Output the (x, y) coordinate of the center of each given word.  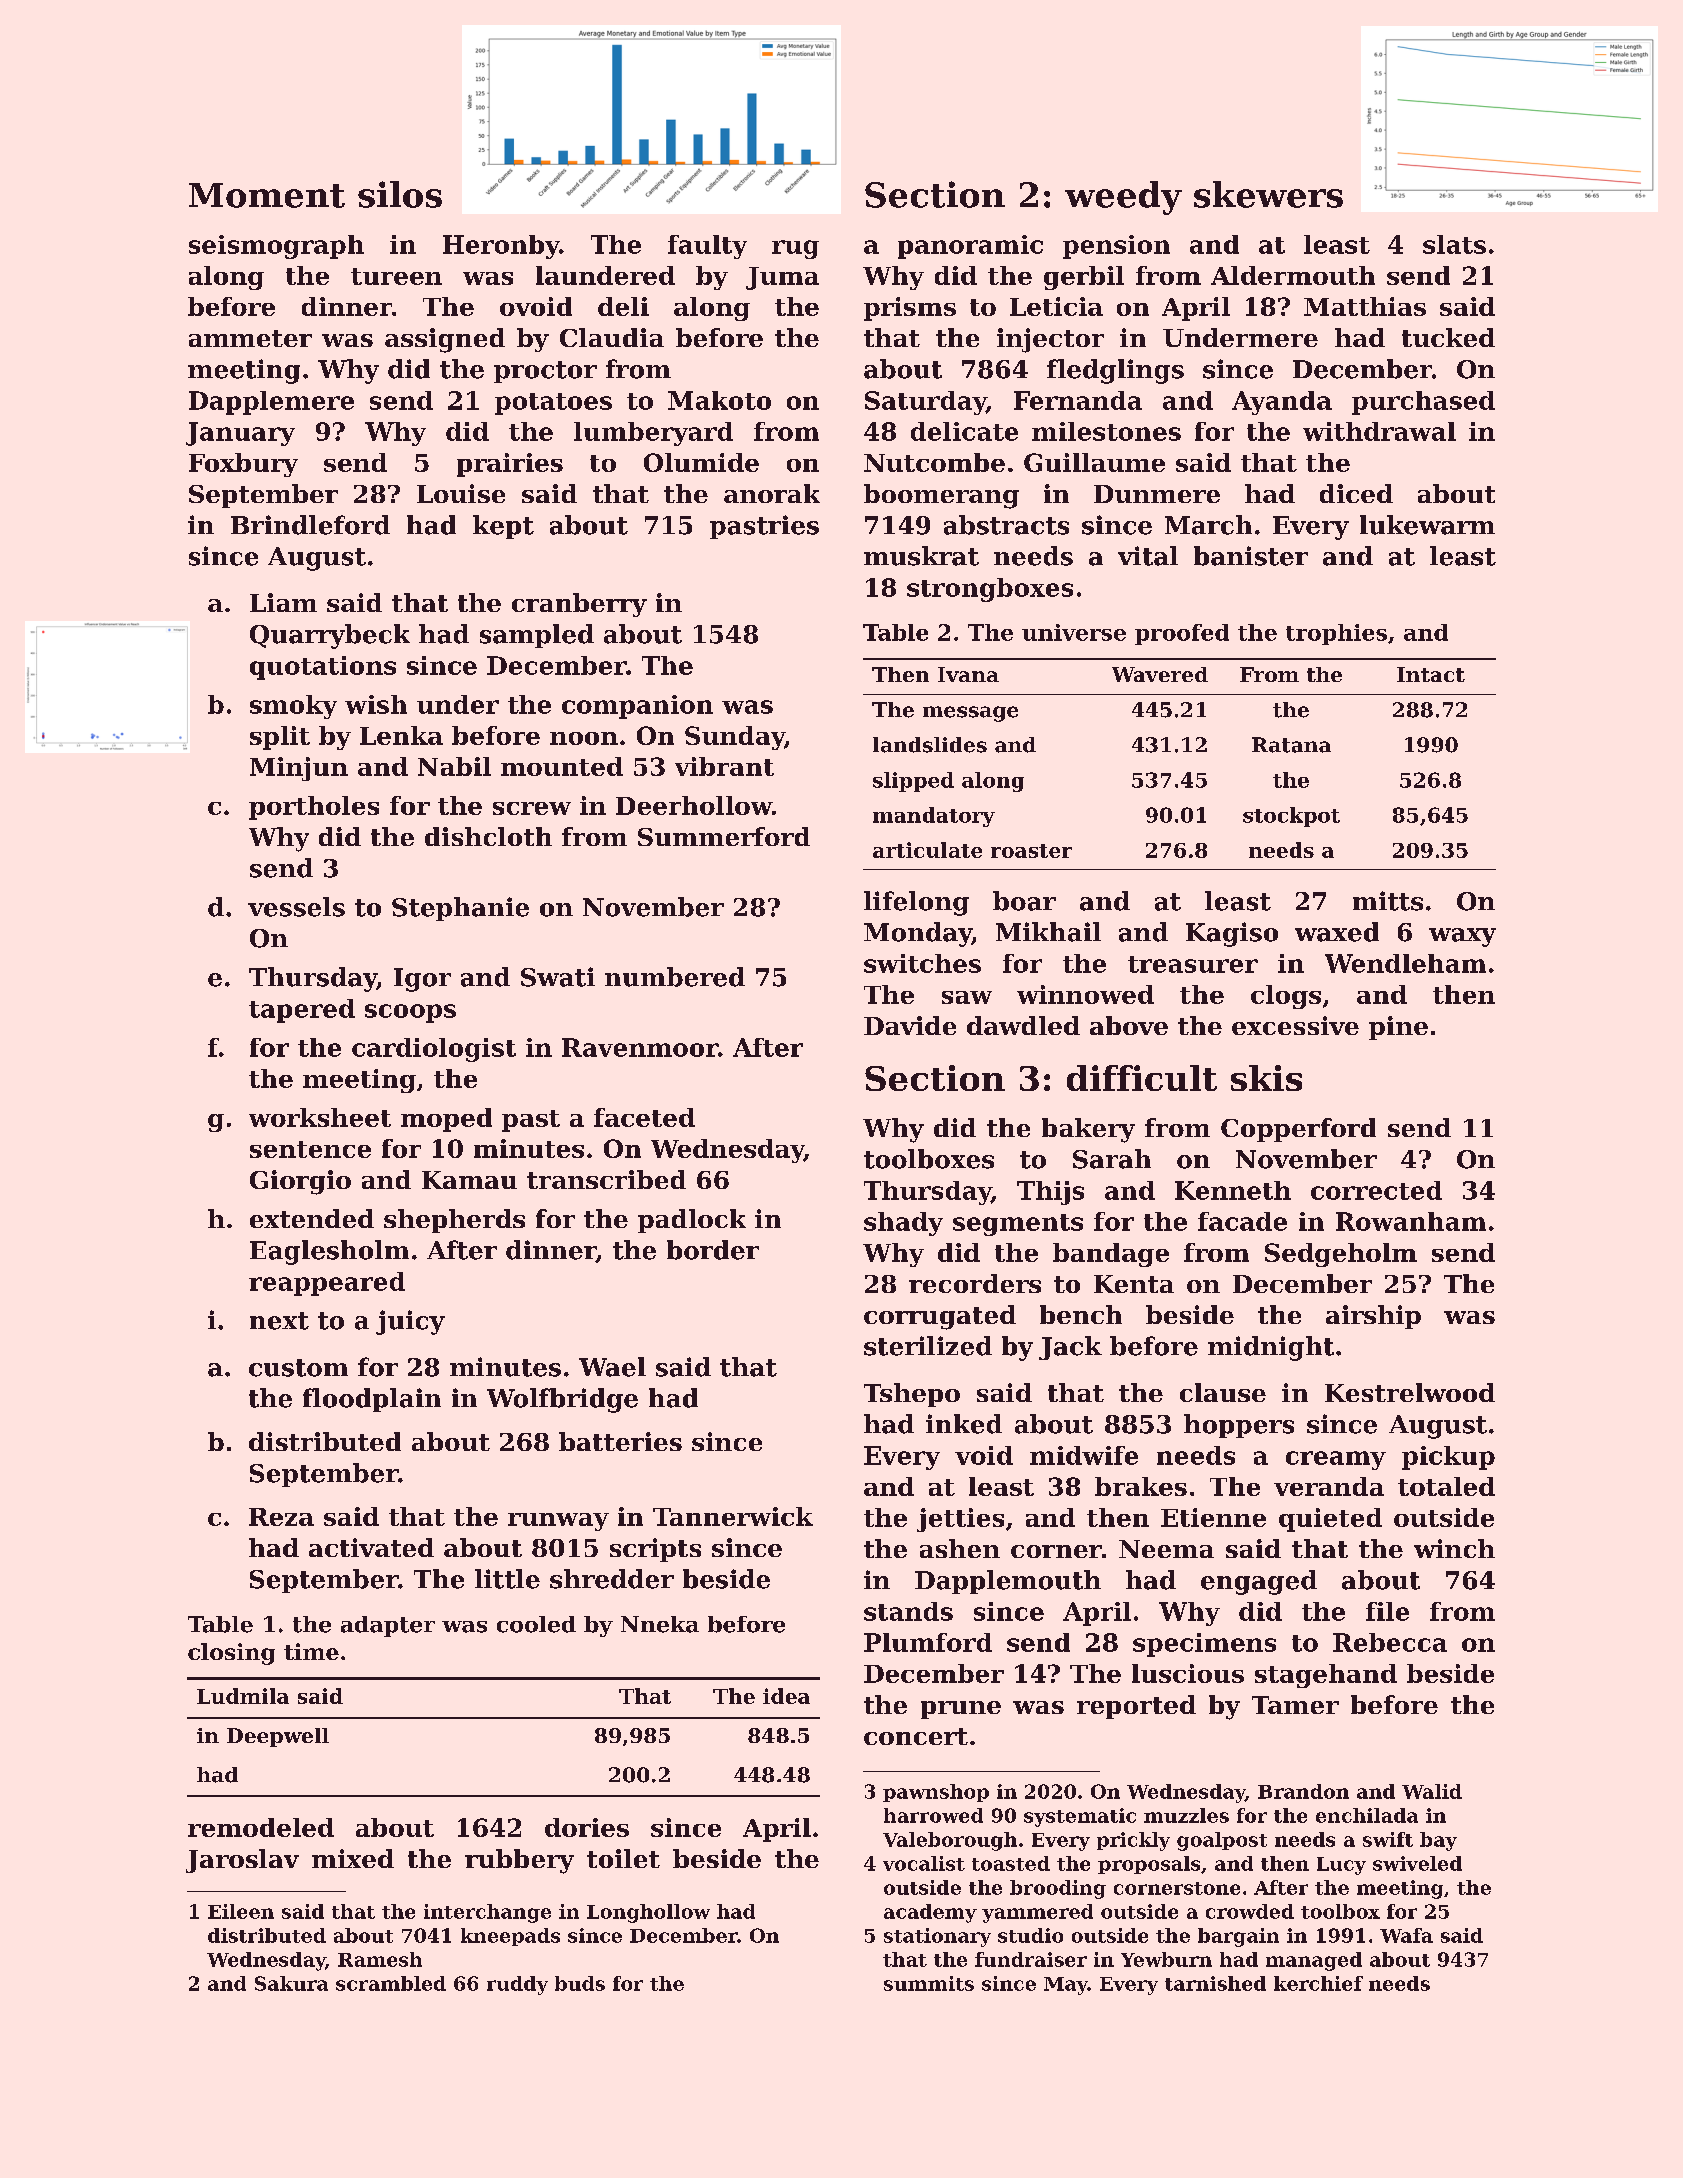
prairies (510, 465)
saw (967, 997)
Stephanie (460, 909)
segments (1018, 1225)
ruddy (517, 1985)
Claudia (612, 337)
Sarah (1112, 1159)
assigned (445, 340)
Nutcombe (934, 462)
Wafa (1406, 1935)
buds (580, 1983)
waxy (1462, 937)
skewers (1268, 194)
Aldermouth (1293, 275)
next (279, 1321)
